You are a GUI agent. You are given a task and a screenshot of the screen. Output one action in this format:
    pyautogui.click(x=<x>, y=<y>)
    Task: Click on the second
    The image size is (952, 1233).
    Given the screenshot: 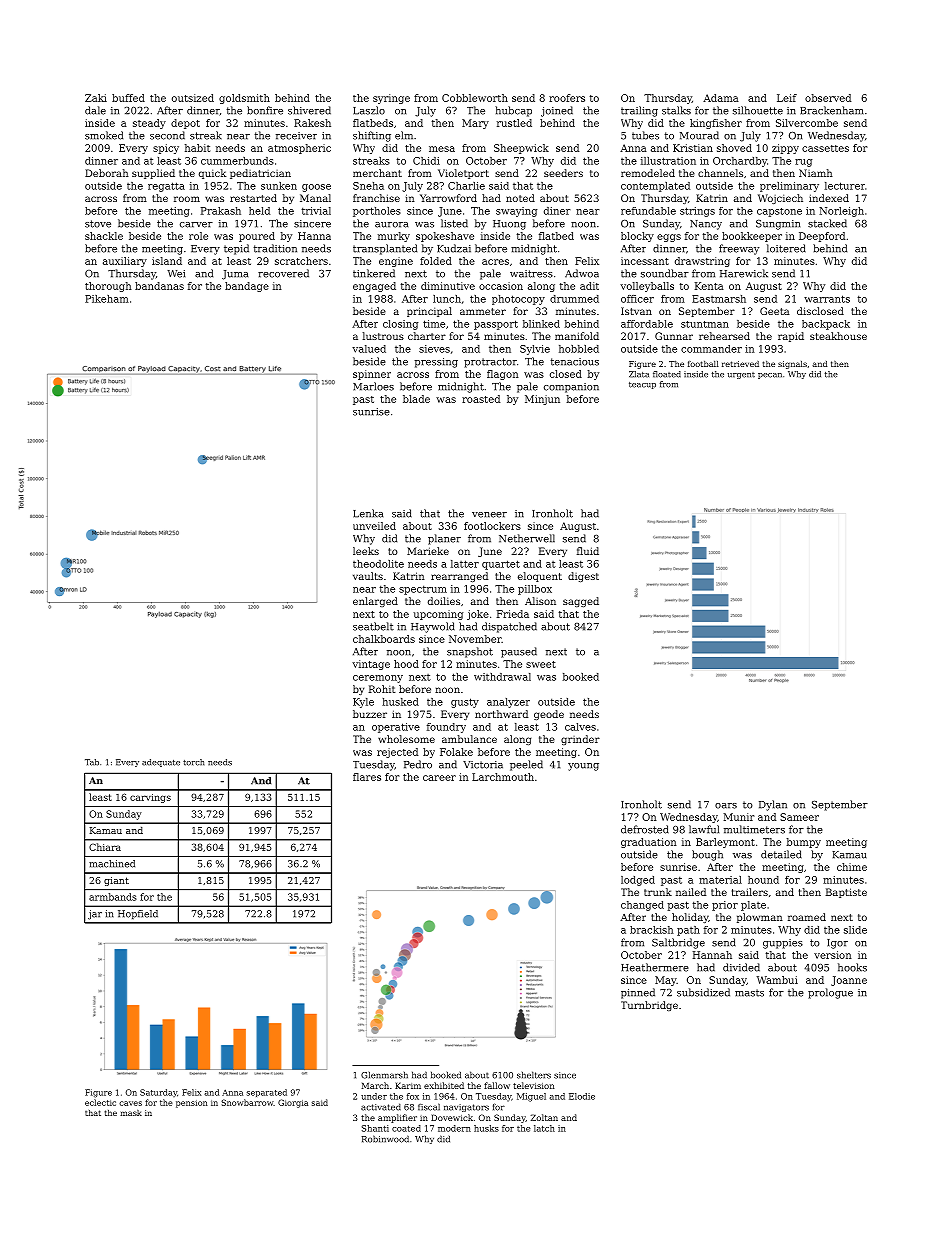 What is the action you would take?
    pyautogui.click(x=167, y=135)
